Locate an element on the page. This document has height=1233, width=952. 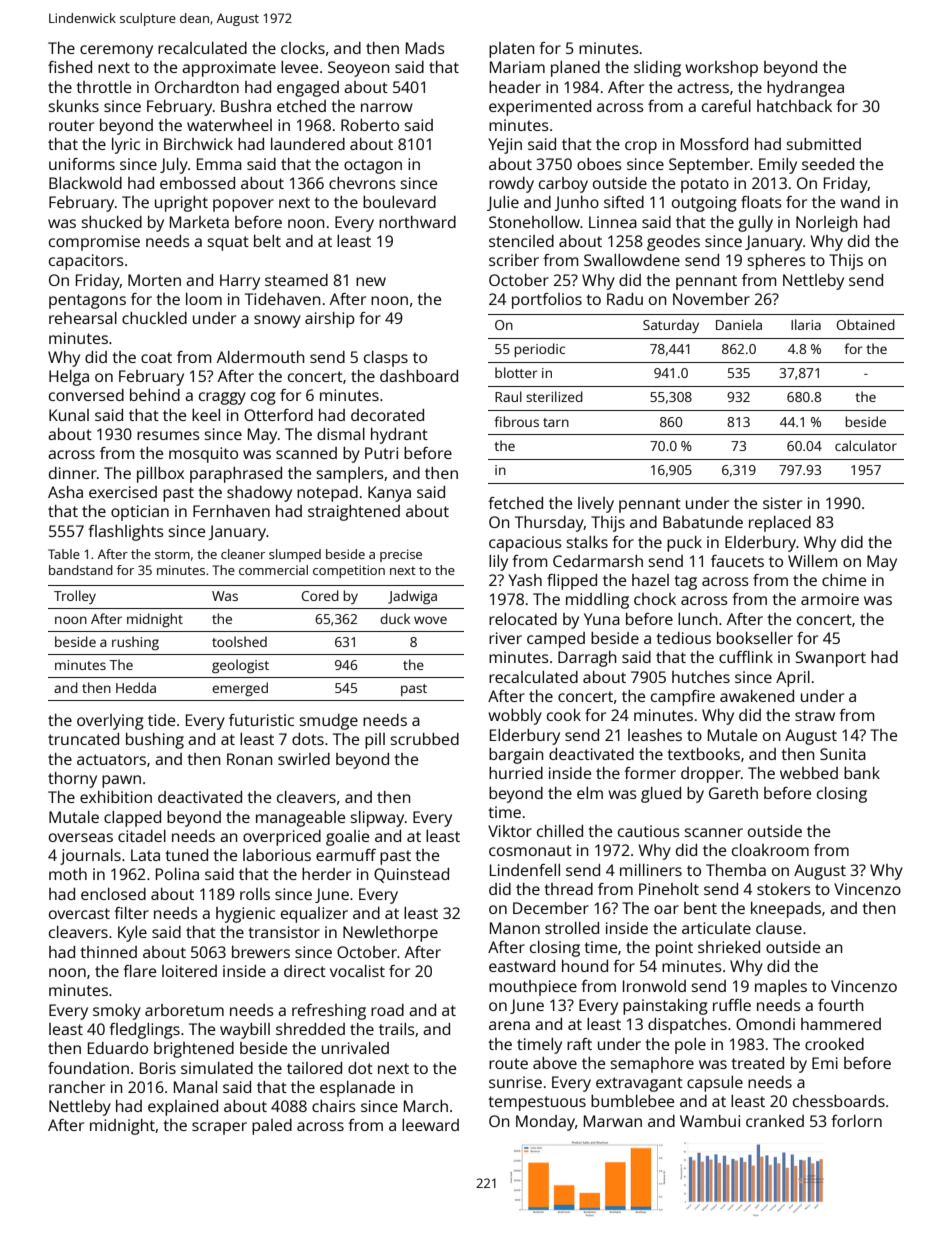
leashes is located at coordinates (655, 735).
